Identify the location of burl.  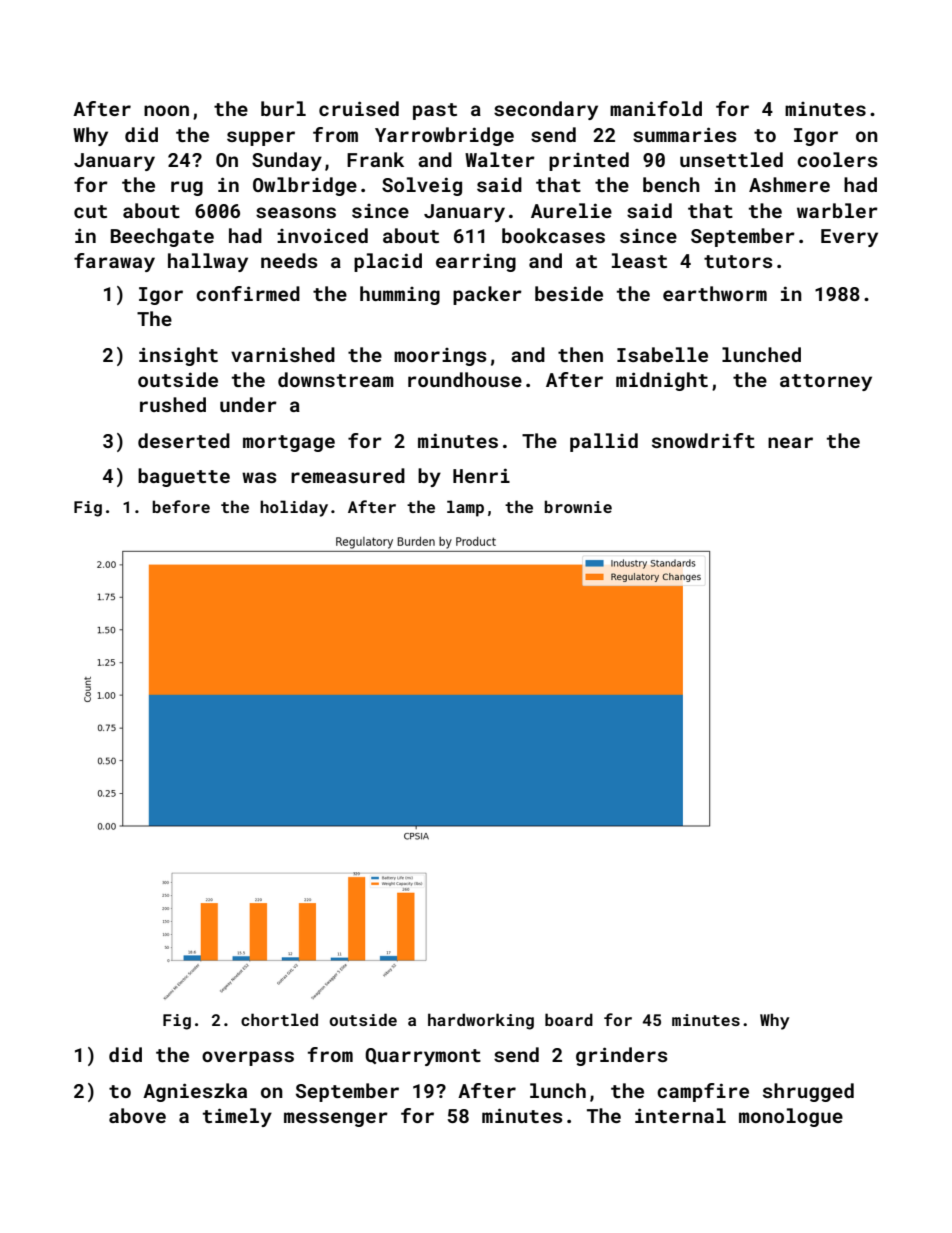
(283, 108).
